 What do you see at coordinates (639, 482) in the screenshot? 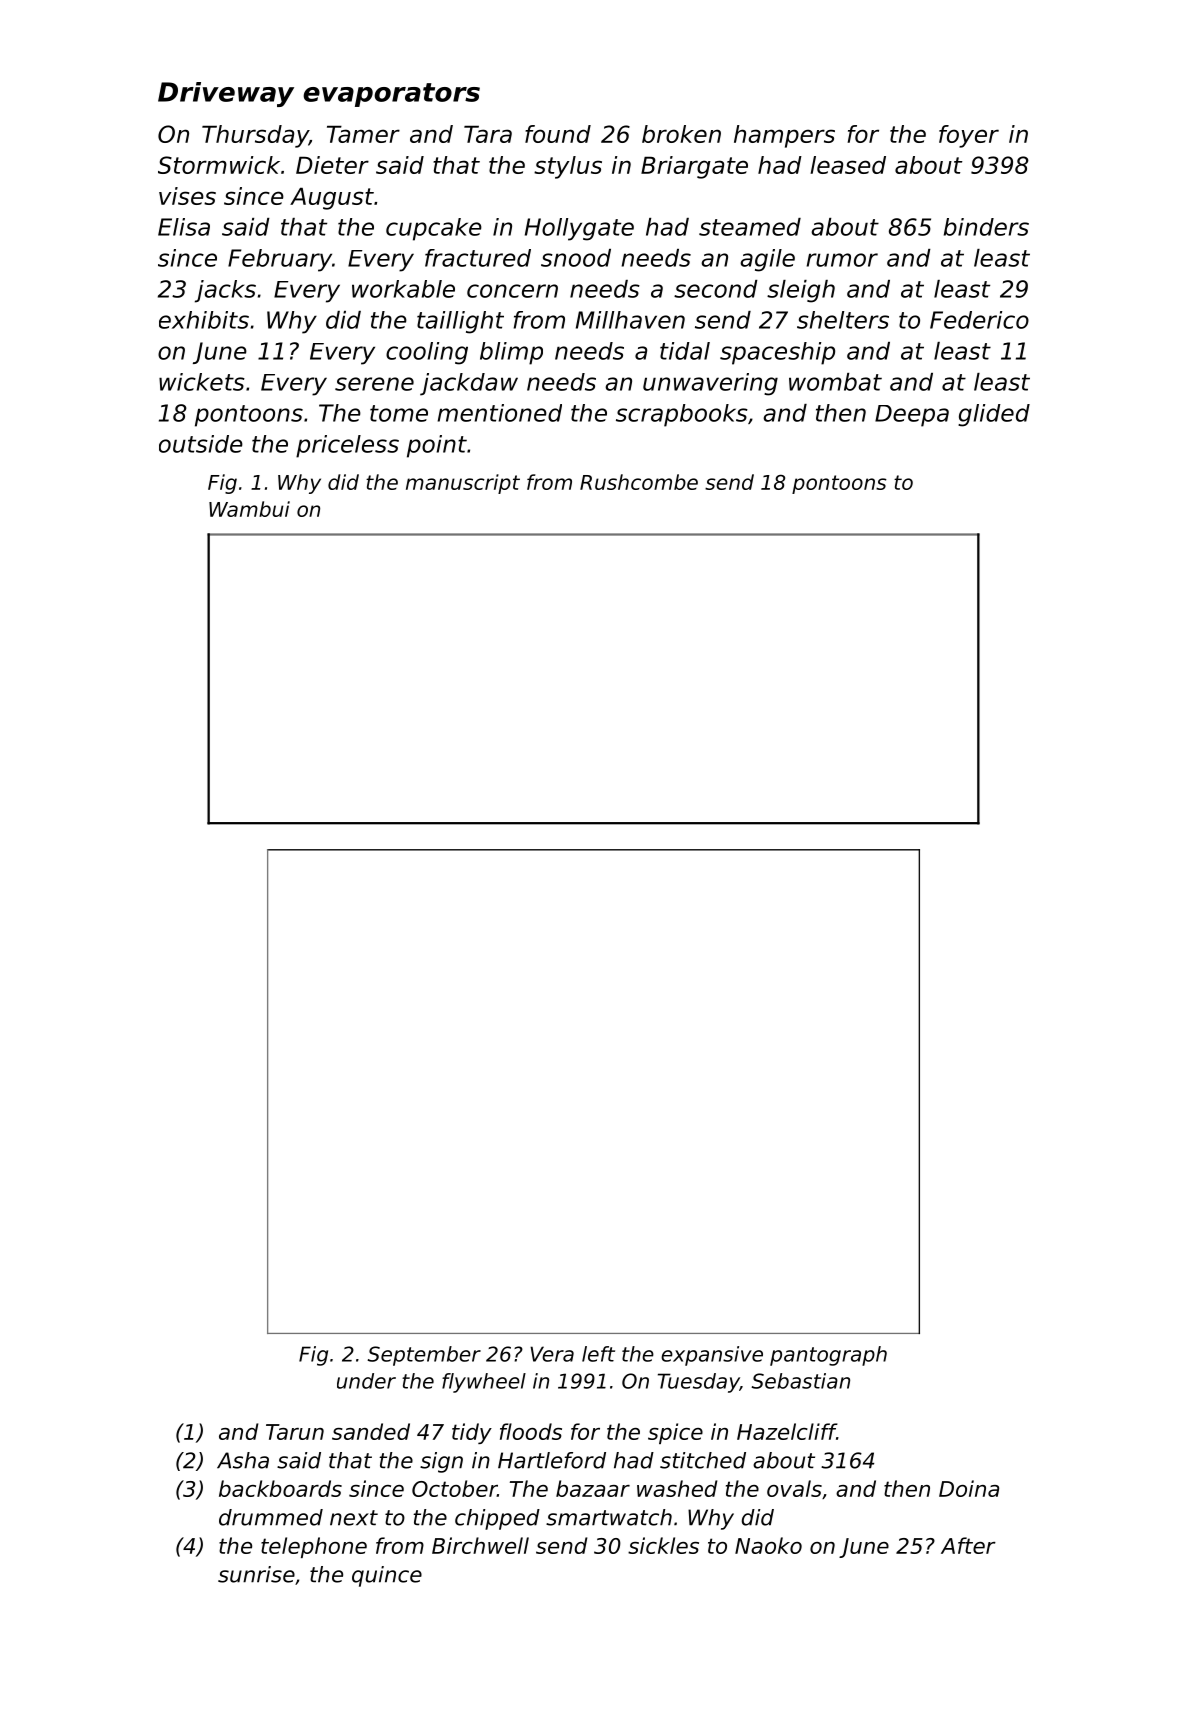
I see `Rushcombe` at bounding box center [639, 482].
